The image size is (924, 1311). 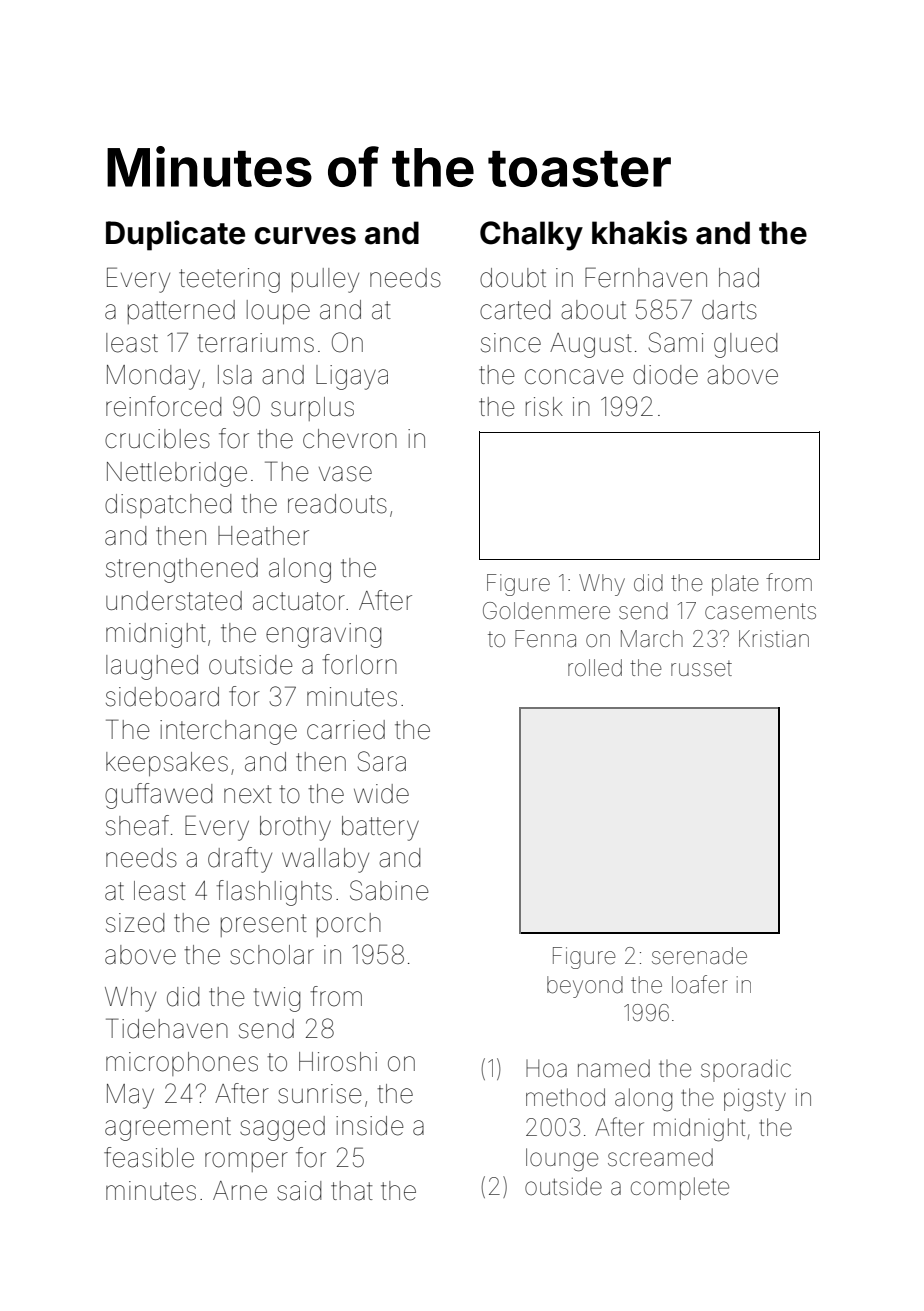 I want to click on microphones, so click(x=182, y=1064).
